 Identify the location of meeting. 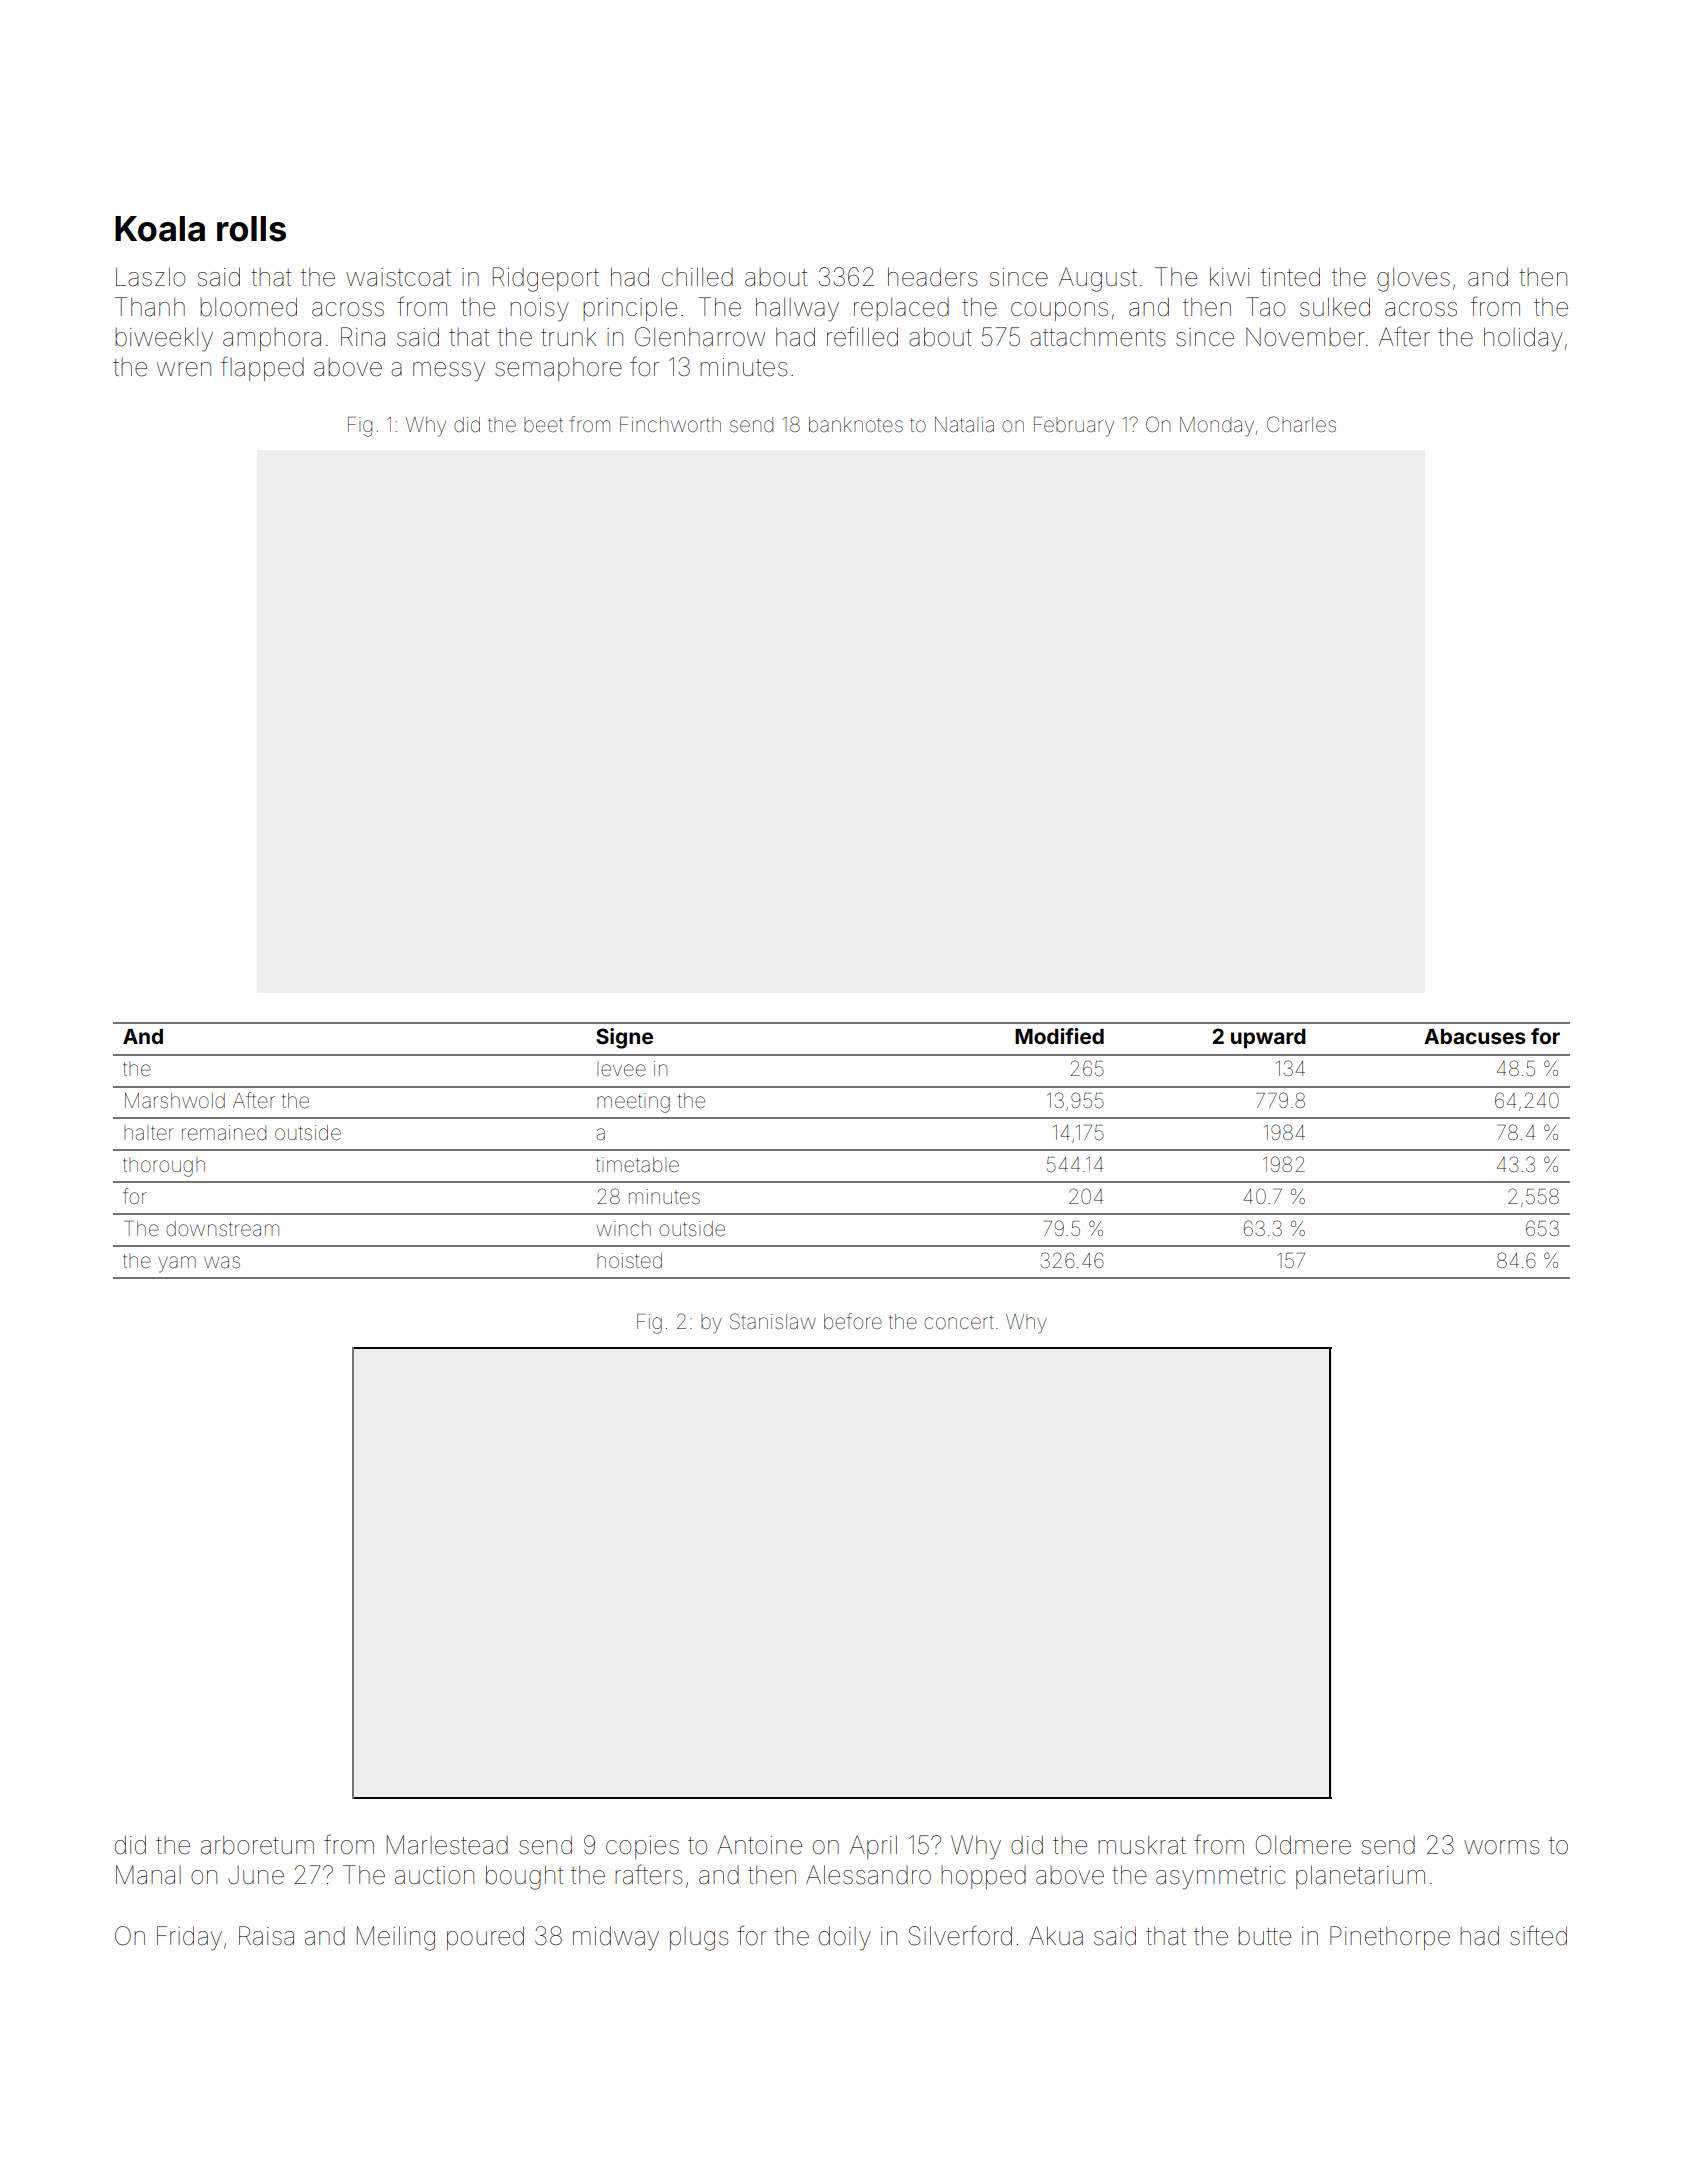
(633, 1103).
